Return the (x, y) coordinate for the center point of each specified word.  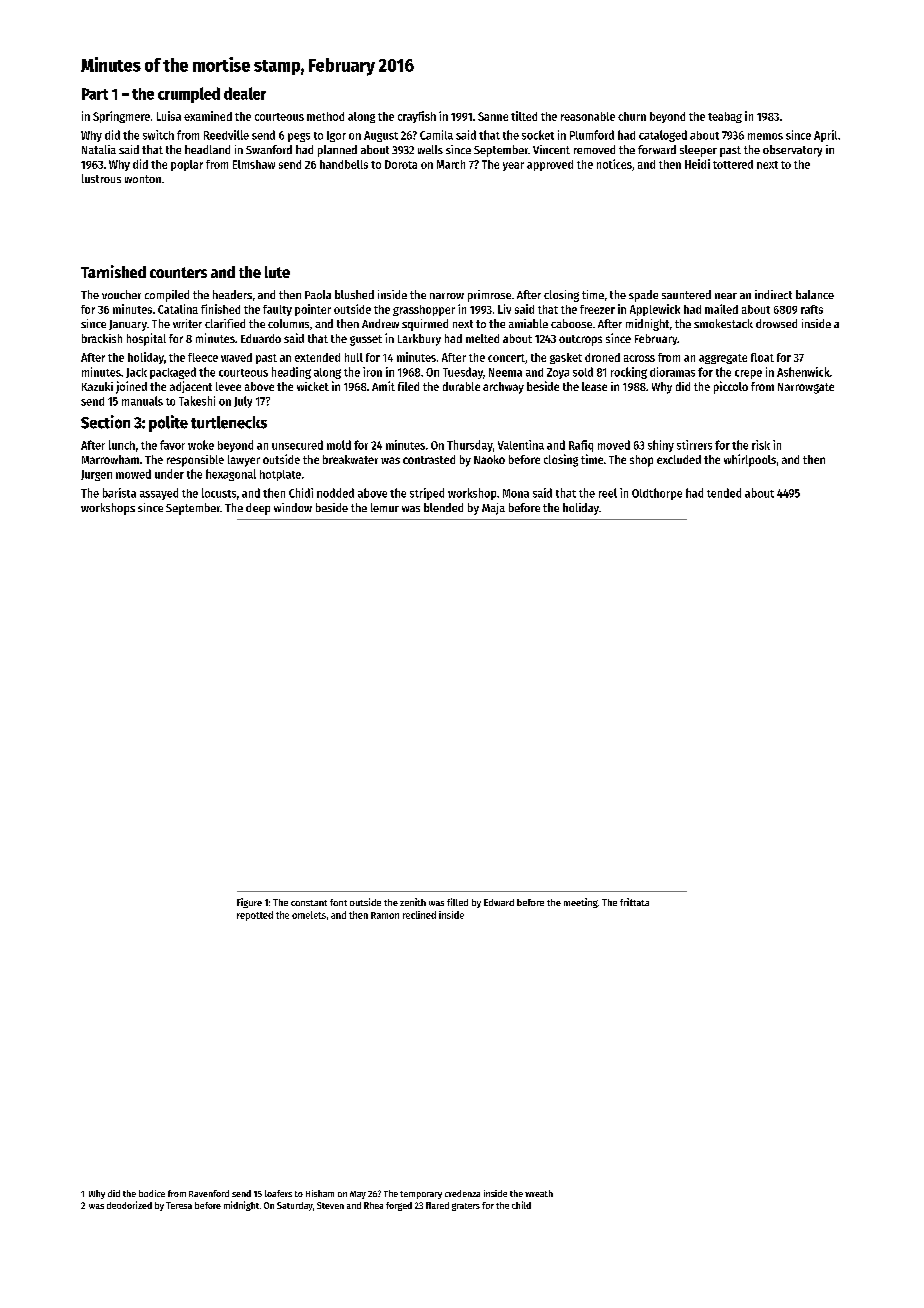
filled (457, 902)
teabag (725, 117)
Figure (249, 903)
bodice (152, 1193)
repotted (255, 916)
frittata (634, 902)
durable (461, 386)
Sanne (493, 116)
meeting (581, 903)
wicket (313, 386)
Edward (499, 902)
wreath (539, 1193)
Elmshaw (254, 164)
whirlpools (750, 460)
